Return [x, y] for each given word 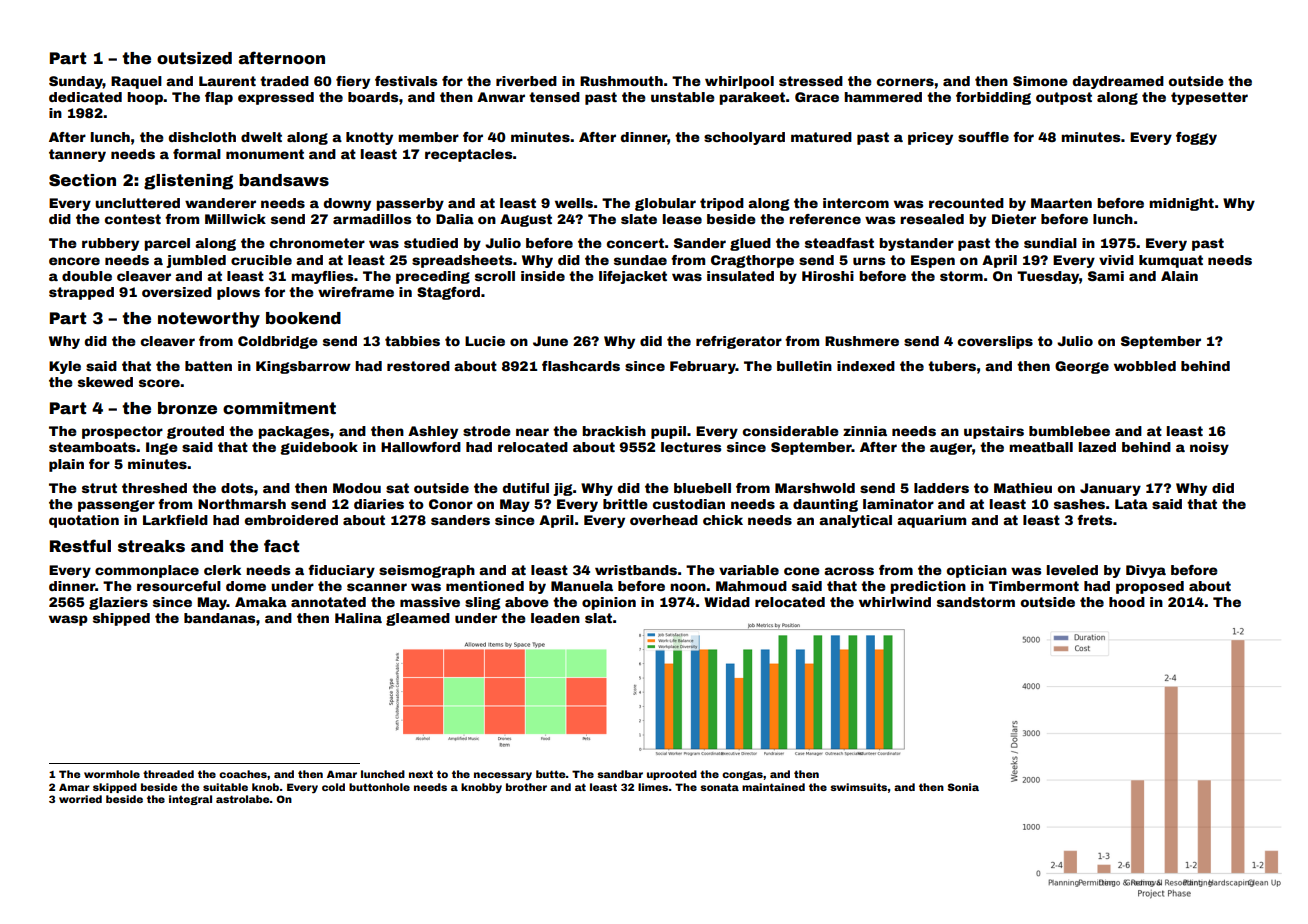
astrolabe [243, 799]
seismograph [427, 571]
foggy [1196, 138]
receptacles [469, 155]
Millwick [235, 219]
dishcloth [202, 137]
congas [742, 775]
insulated [740, 276]
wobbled [1145, 366]
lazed [1097, 447]
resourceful [179, 586]
